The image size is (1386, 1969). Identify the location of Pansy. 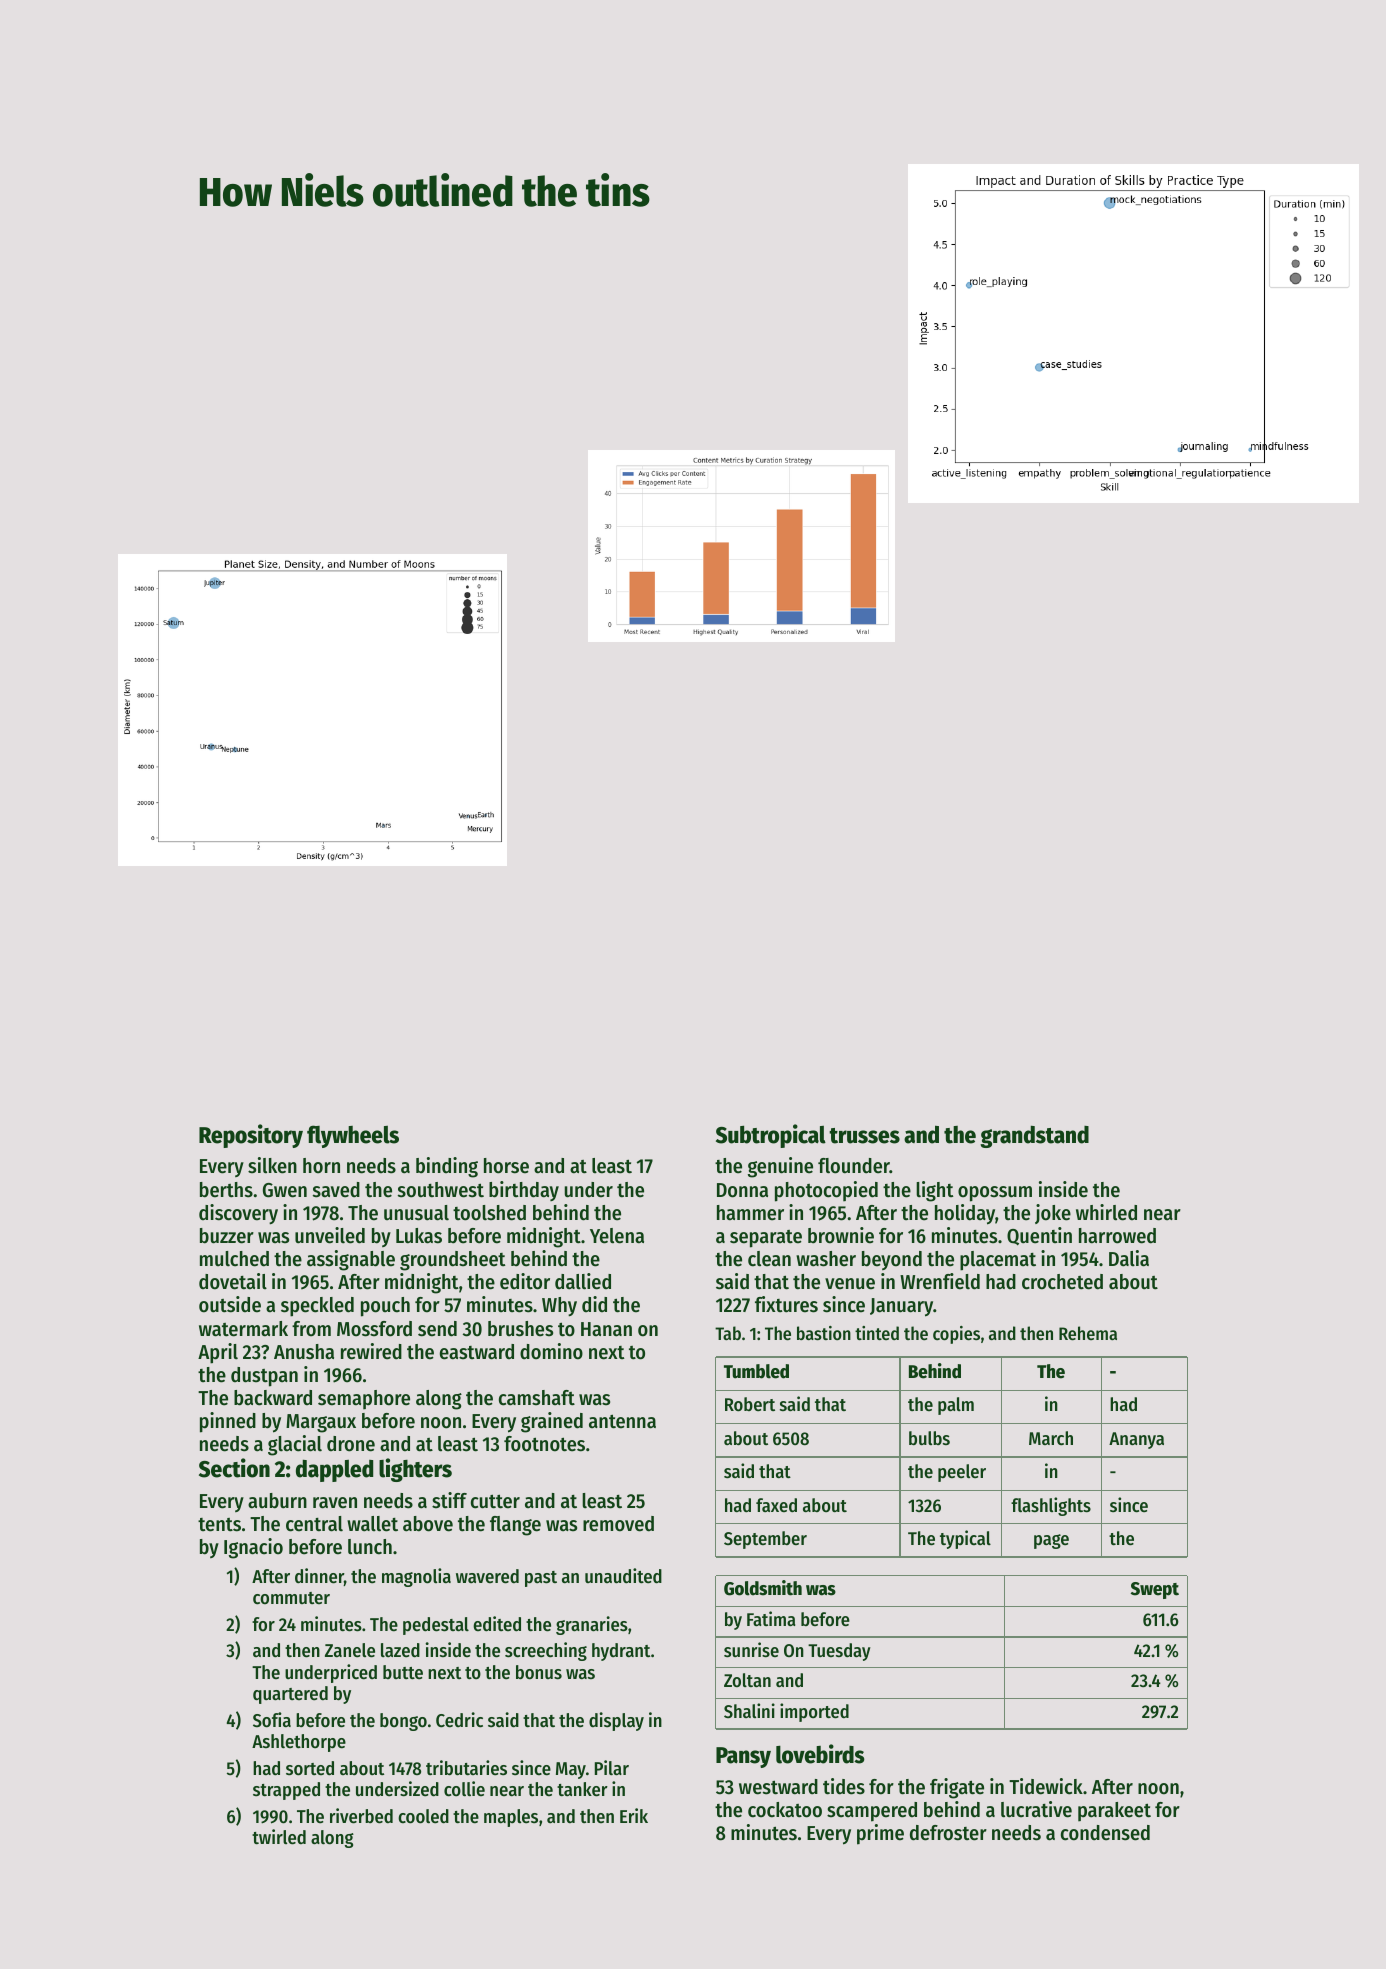
(743, 1757).
